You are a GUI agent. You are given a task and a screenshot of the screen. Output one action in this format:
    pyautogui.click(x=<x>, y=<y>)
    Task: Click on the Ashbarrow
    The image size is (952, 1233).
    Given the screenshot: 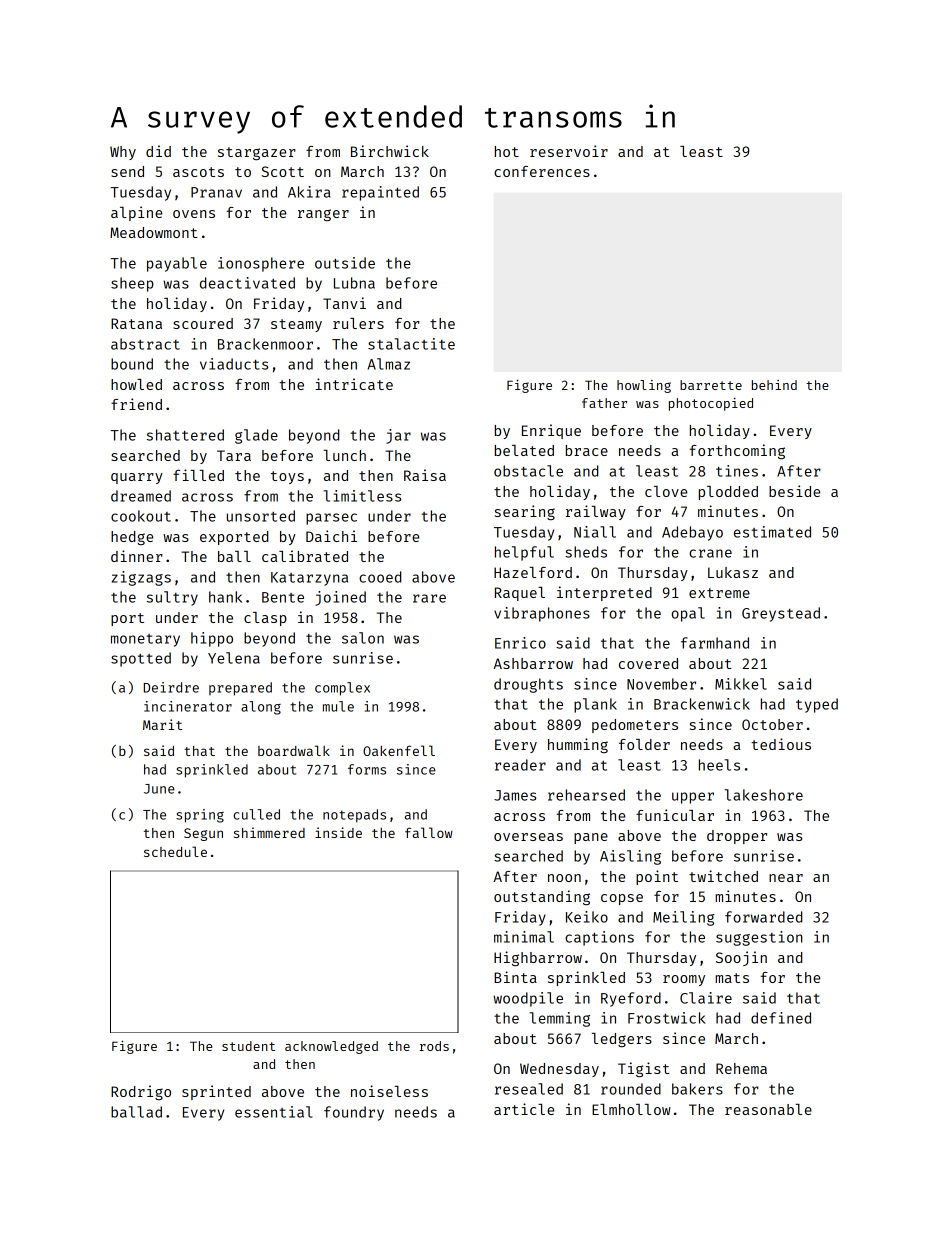 What is the action you would take?
    pyautogui.click(x=533, y=663)
